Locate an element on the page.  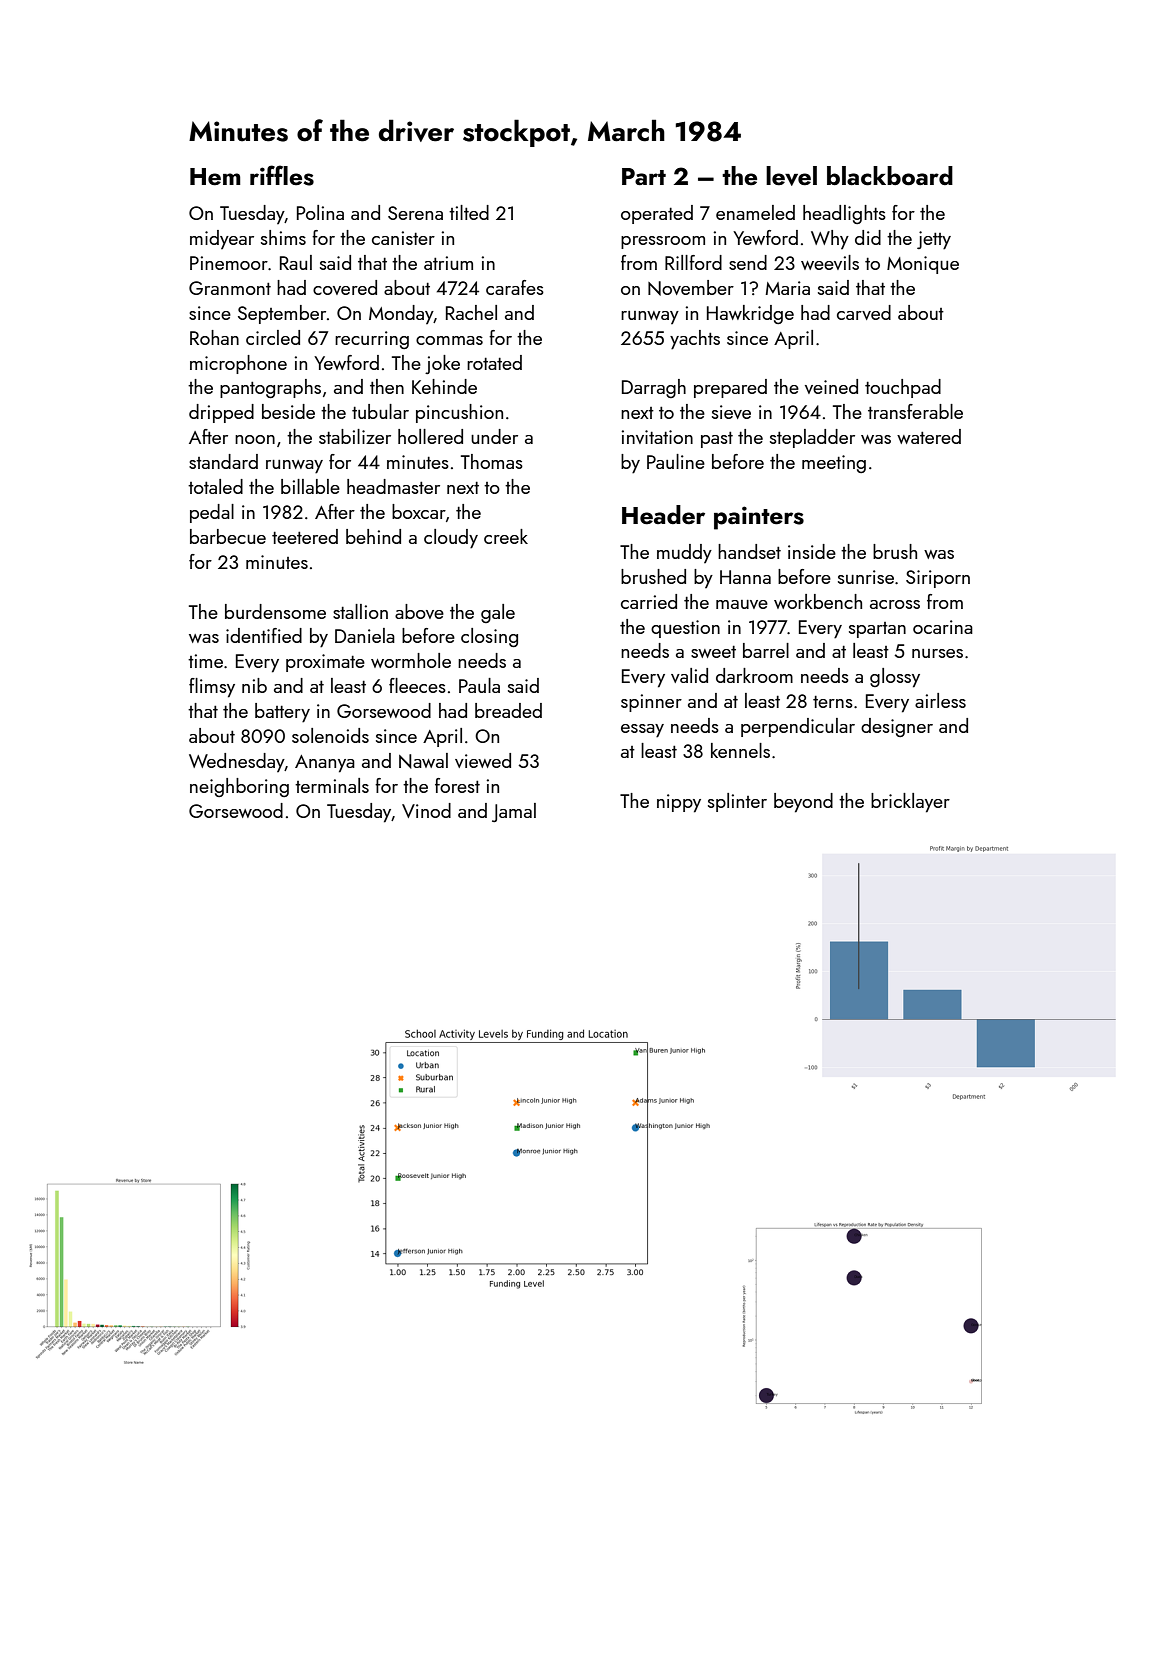
nippy is located at coordinates (679, 803).
